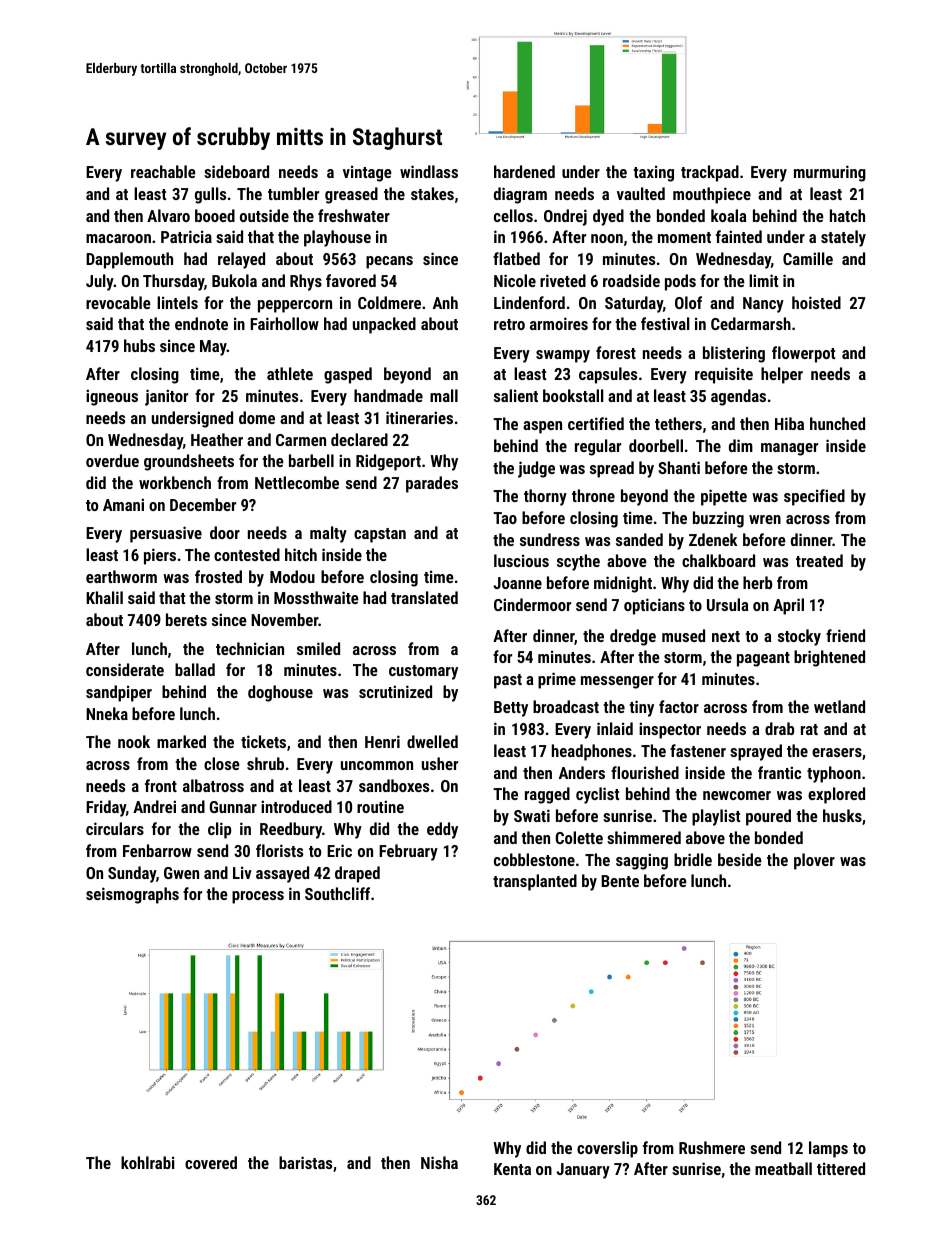  What do you see at coordinates (112, 397) in the screenshot?
I see `igneous` at bounding box center [112, 397].
